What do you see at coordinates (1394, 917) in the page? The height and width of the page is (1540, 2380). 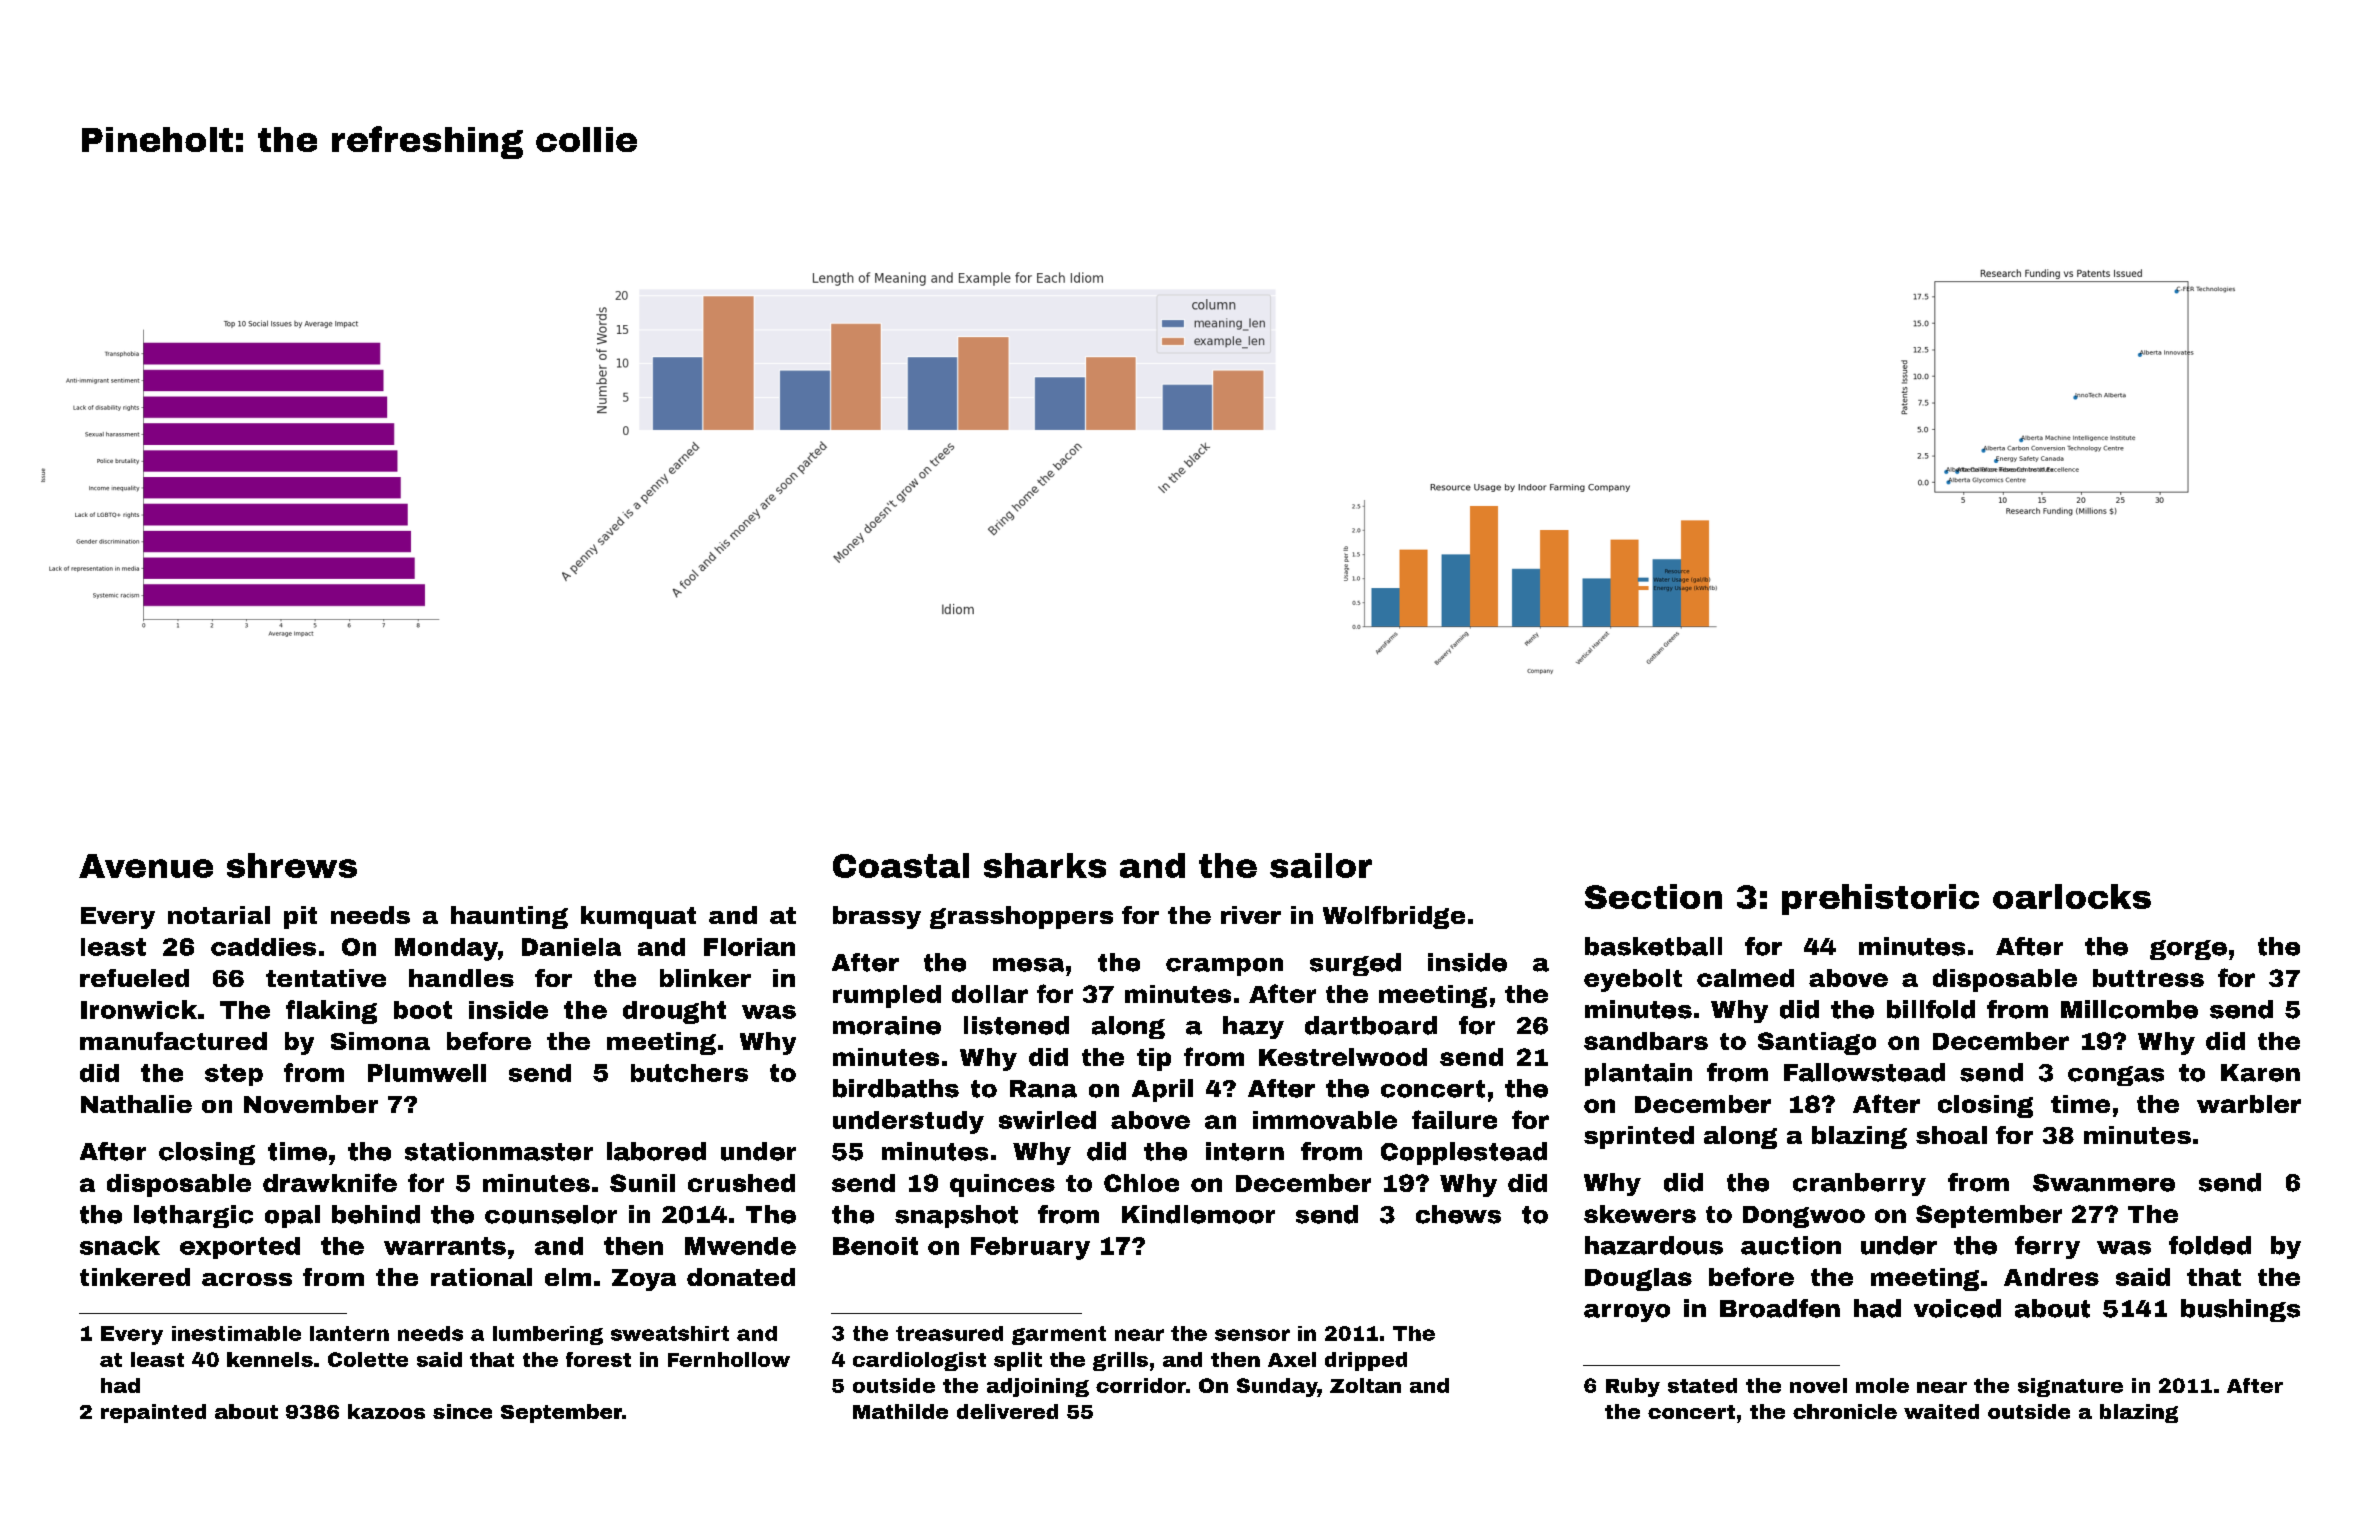 I see `Wolfbridge` at bounding box center [1394, 917].
